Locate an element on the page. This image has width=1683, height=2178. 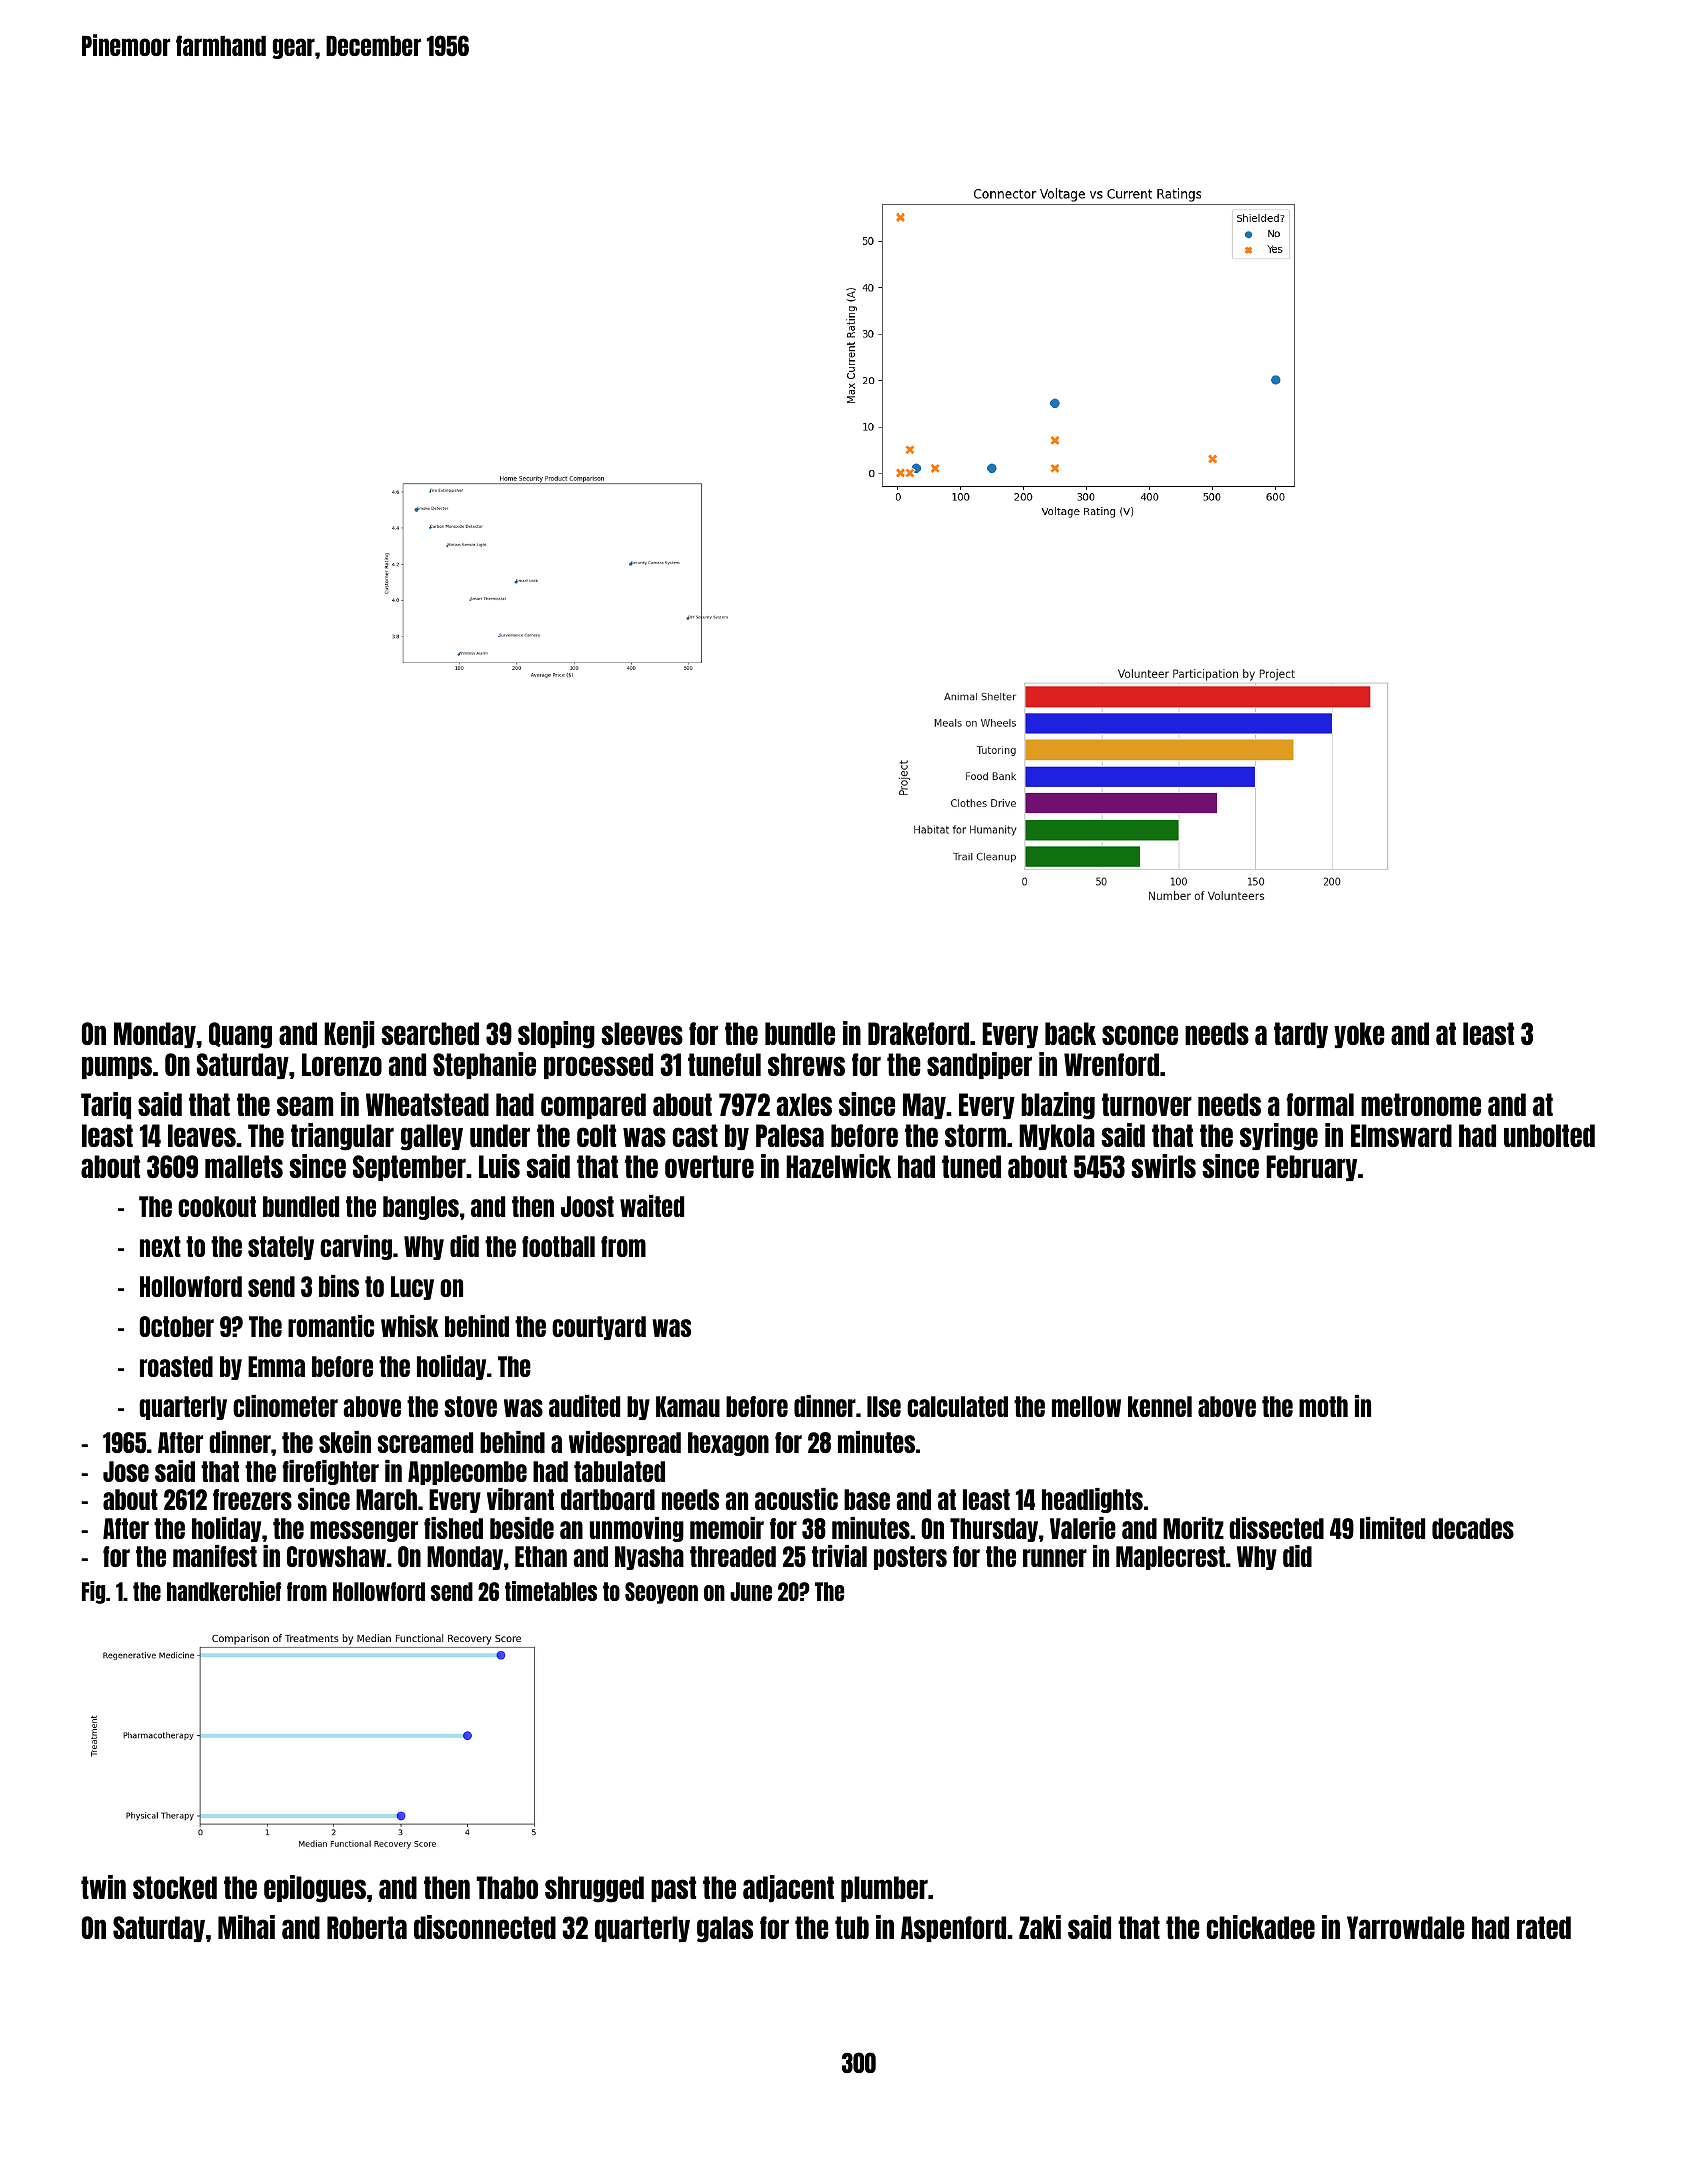
disconnected is located at coordinates (485, 1927).
